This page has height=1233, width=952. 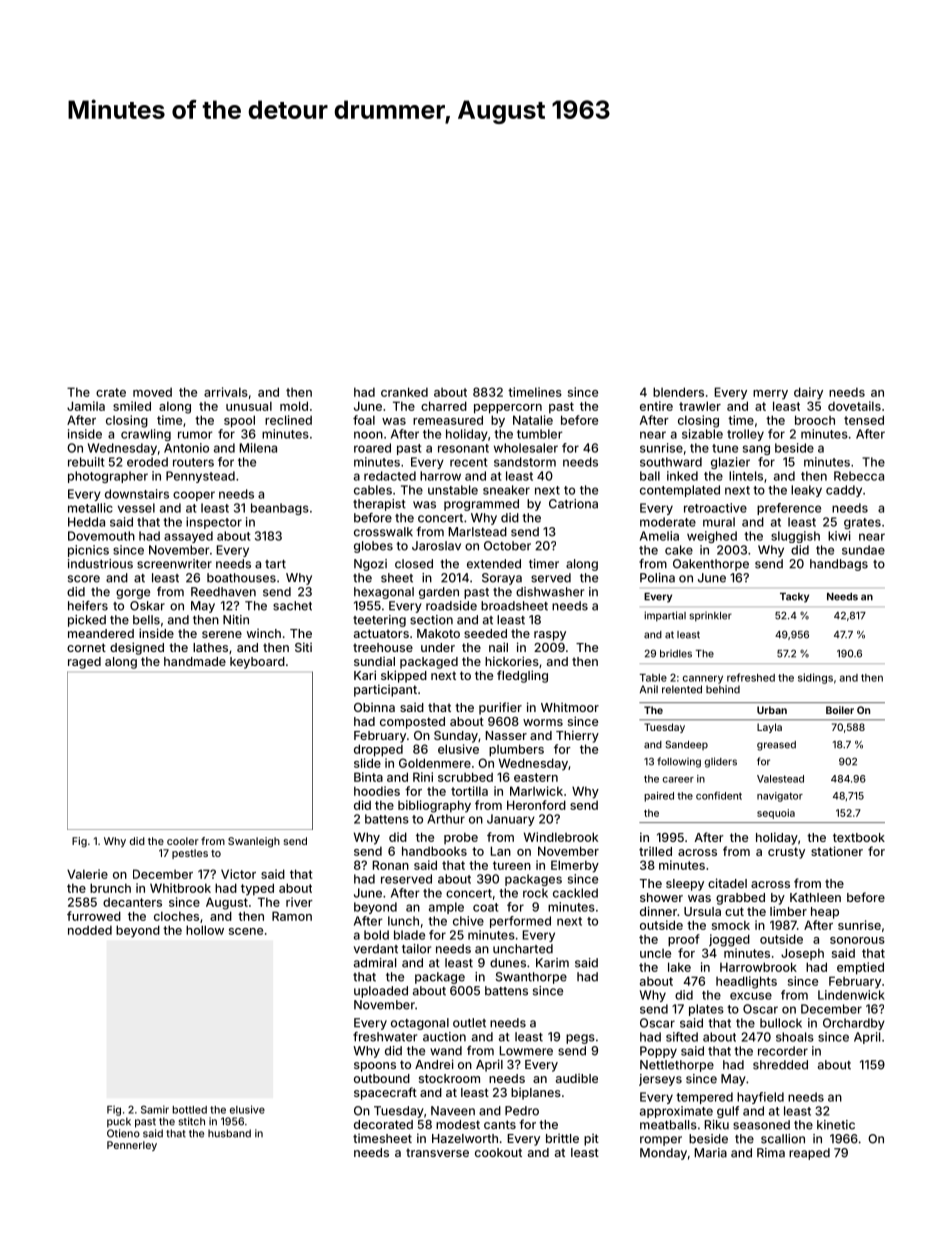 What do you see at coordinates (190, 1110) in the page?
I see `bottled` at bounding box center [190, 1110].
